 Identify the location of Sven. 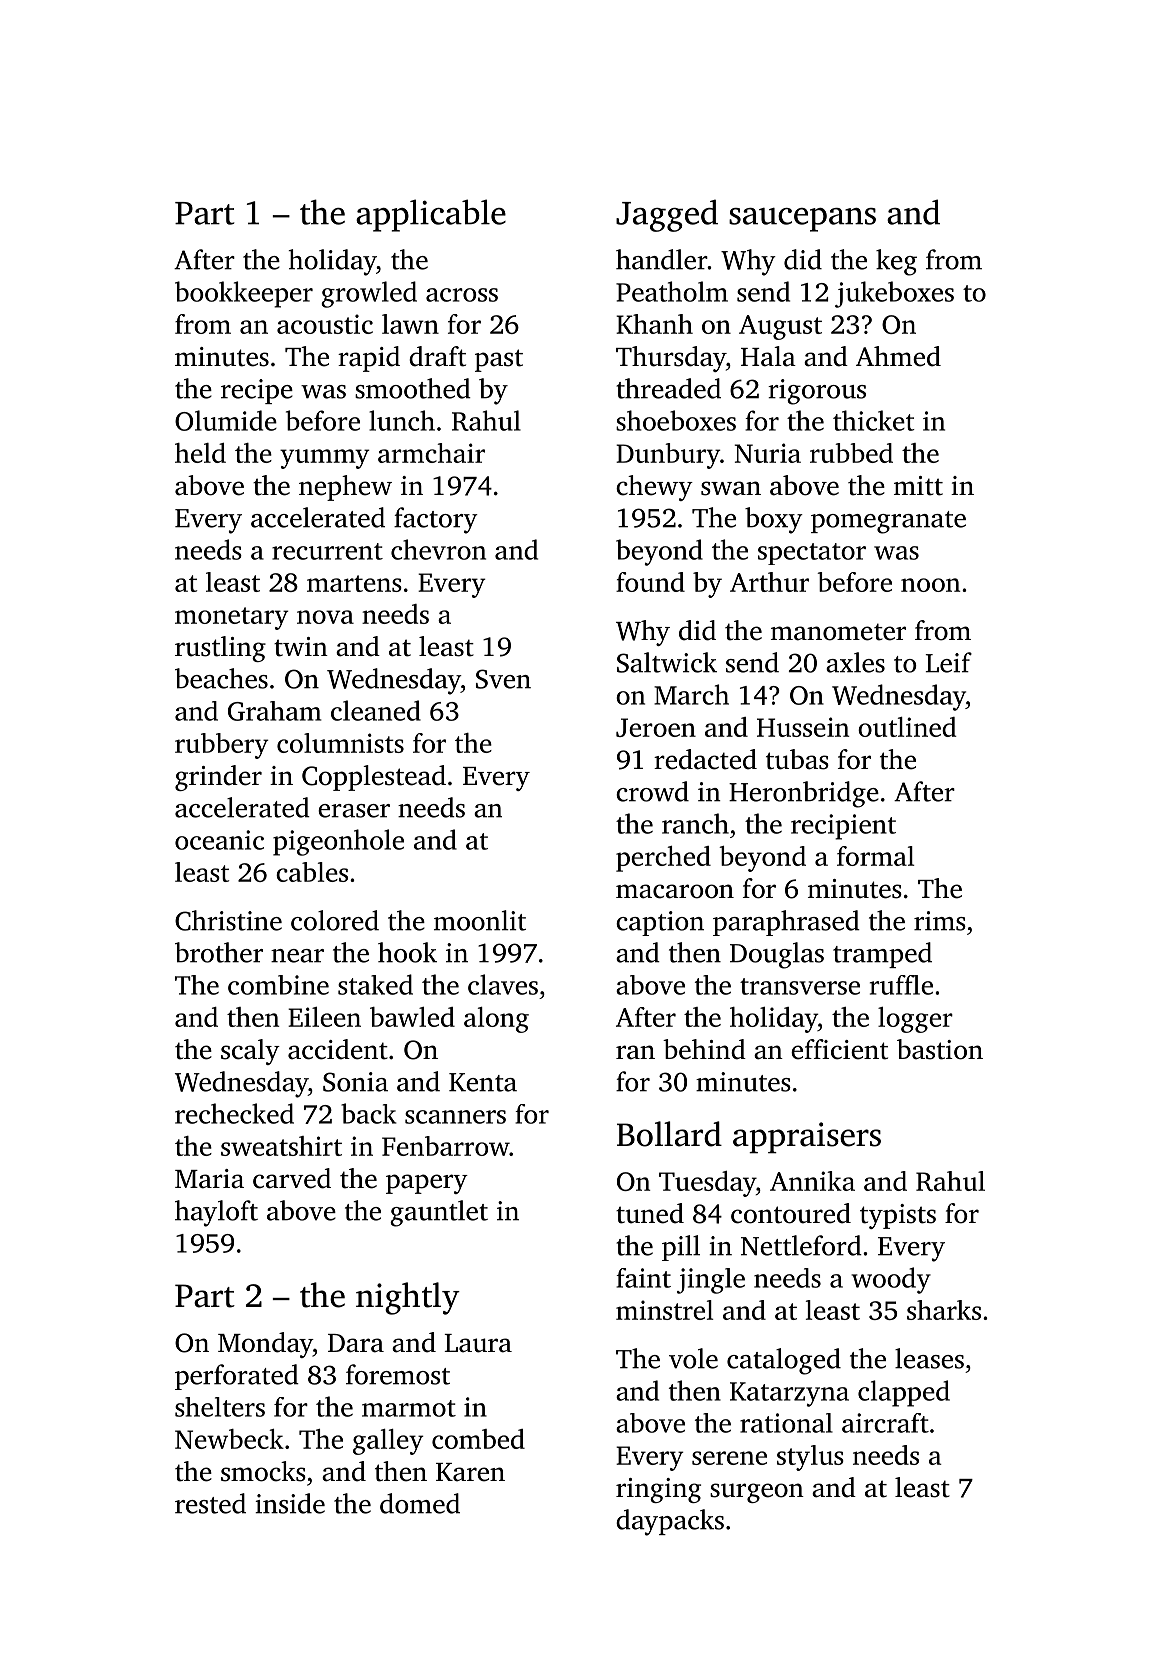
(503, 679).
